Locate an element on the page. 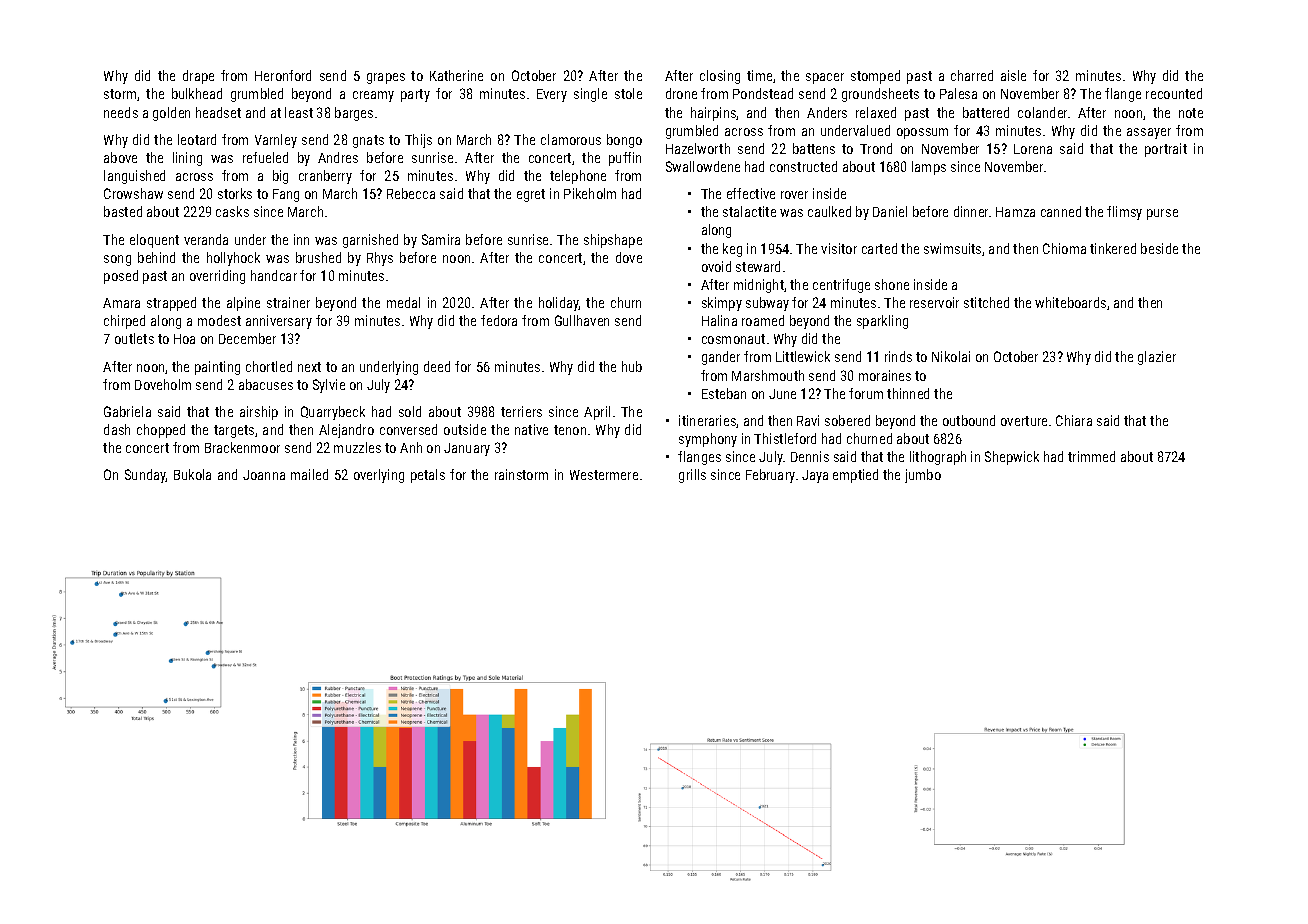 The height and width of the image is (924, 1308). Marshmouth is located at coordinates (768, 375).
